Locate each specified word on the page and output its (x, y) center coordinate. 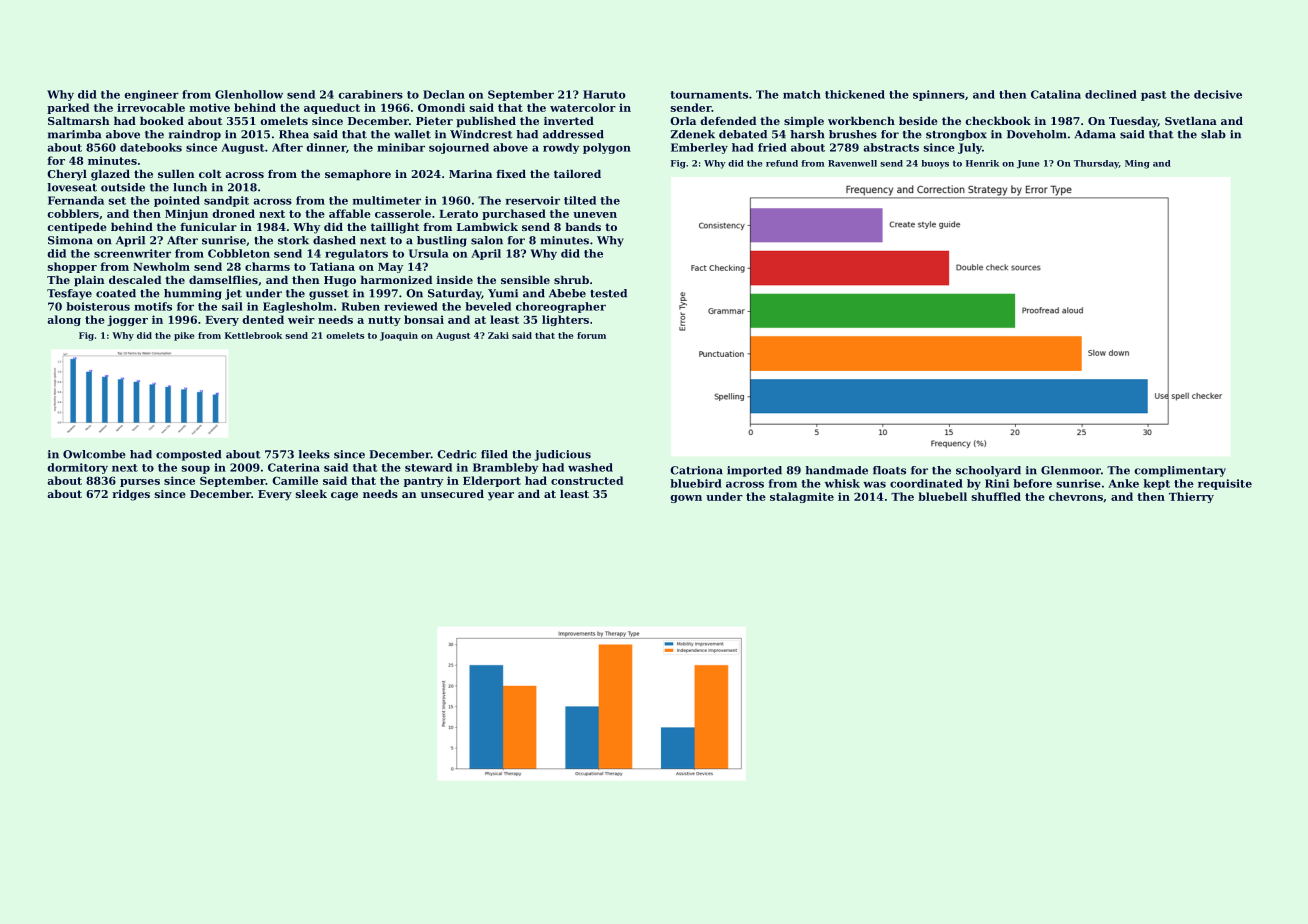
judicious (563, 455)
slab (1213, 134)
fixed (511, 174)
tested (608, 293)
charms (267, 266)
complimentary (1180, 471)
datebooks (151, 147)
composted (188, 455)
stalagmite (802, 497)
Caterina (294, 467)
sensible (525, 280)
